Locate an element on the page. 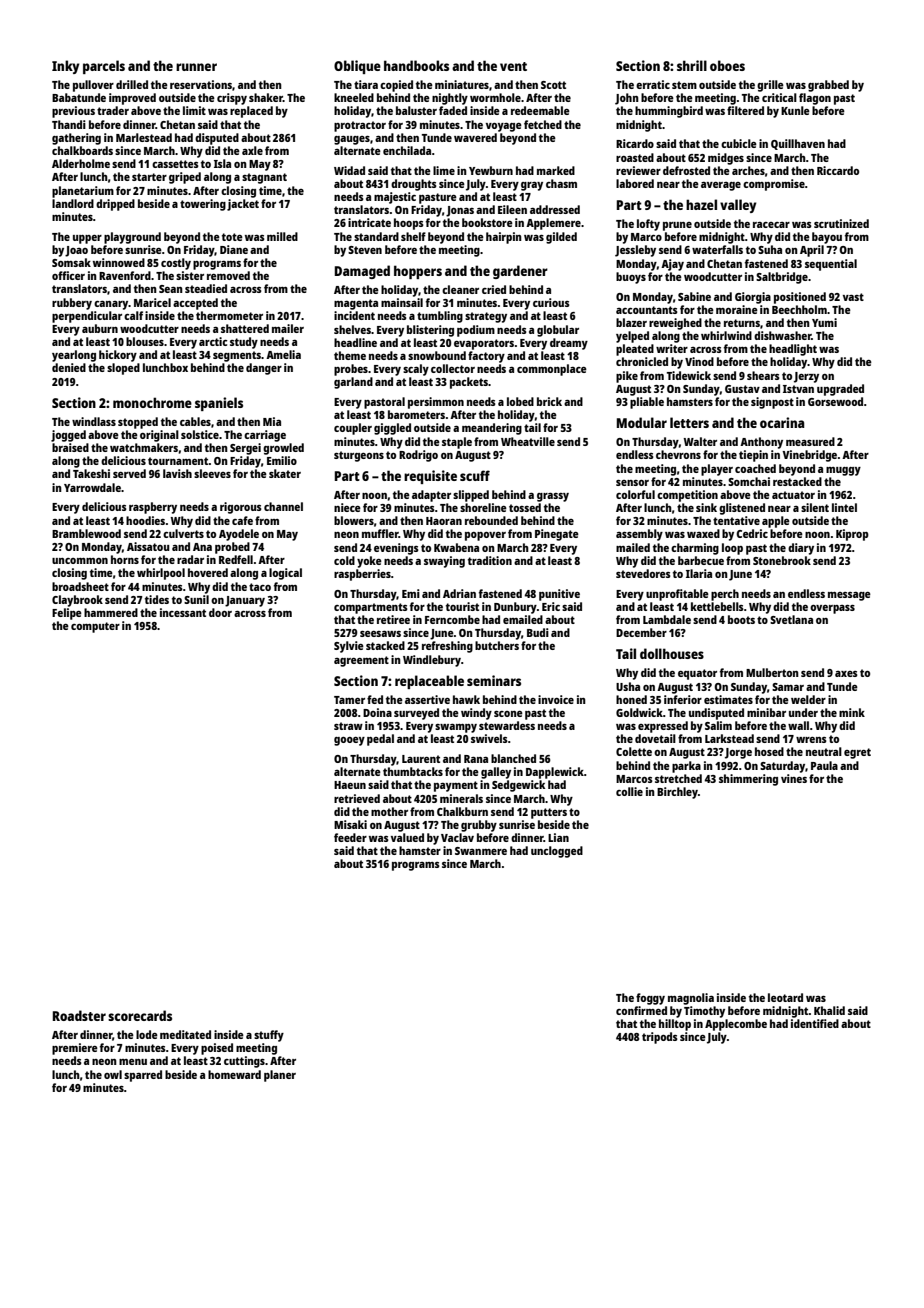 The image size is (924, 1308). vent is located at coordinates (513, 66).
